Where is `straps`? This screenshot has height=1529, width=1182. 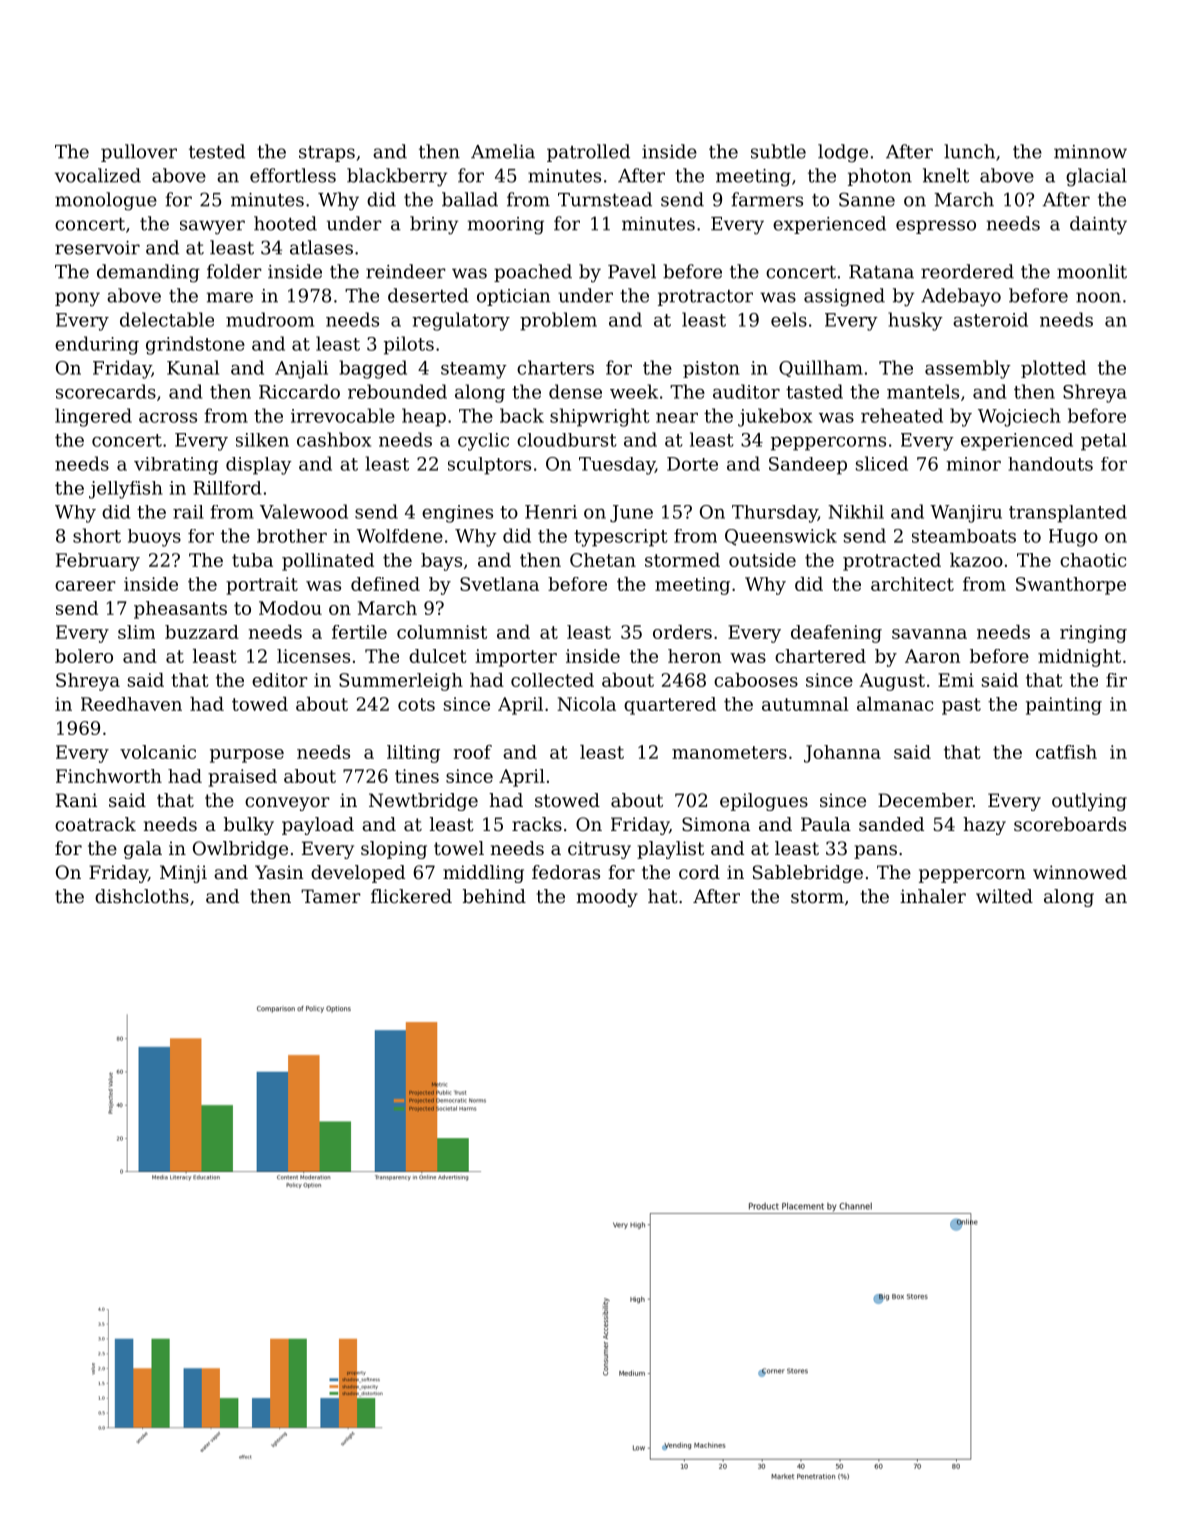 straps is located at coordinates (327, 154).
